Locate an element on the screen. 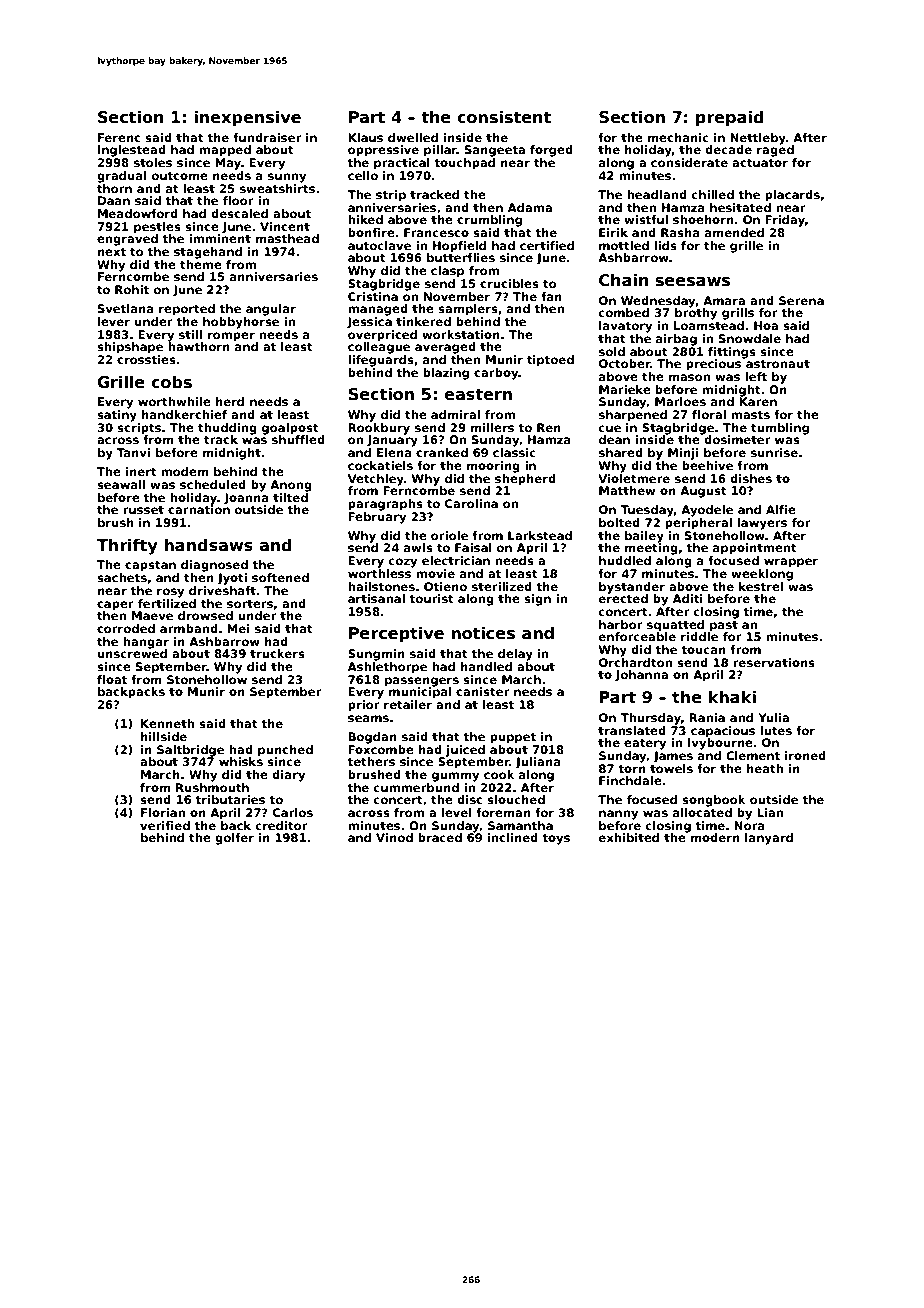 Image resolution: width=924 pixels, height=1308 pixels. Vinod is located at coordinates (394, 837).
